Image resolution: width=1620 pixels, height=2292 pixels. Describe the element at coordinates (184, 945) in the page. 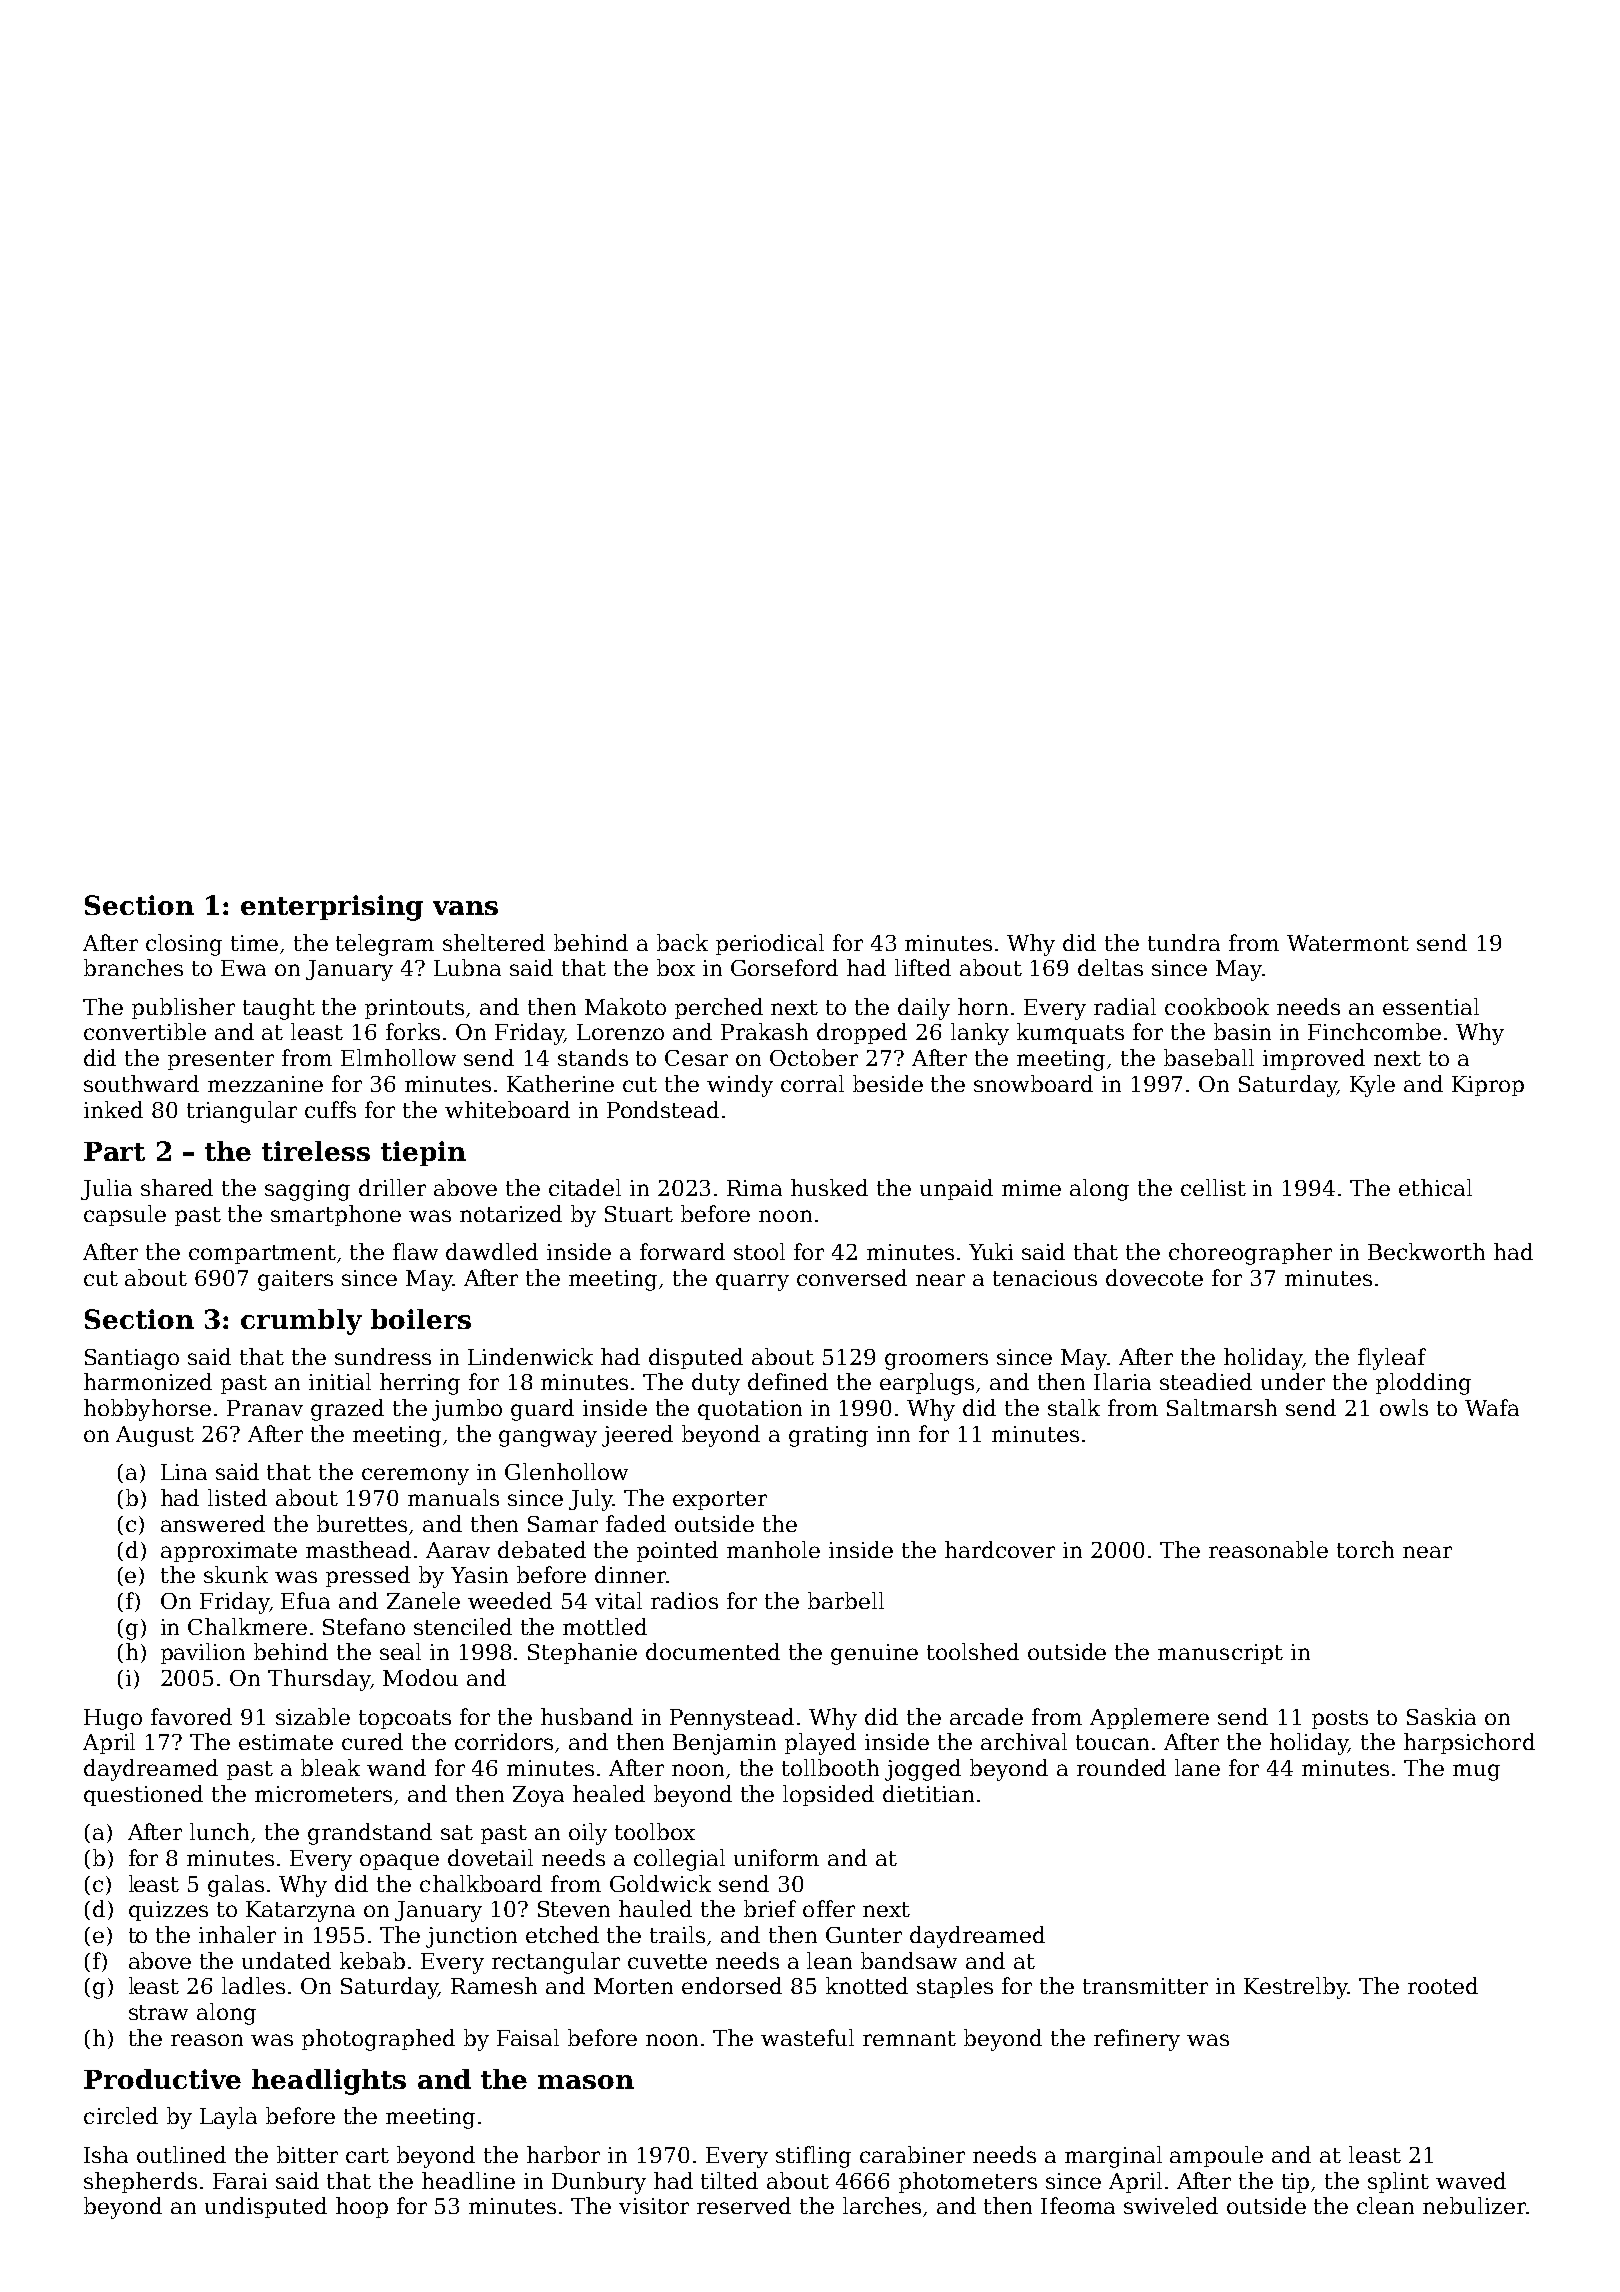

I see `closing` at that location.
